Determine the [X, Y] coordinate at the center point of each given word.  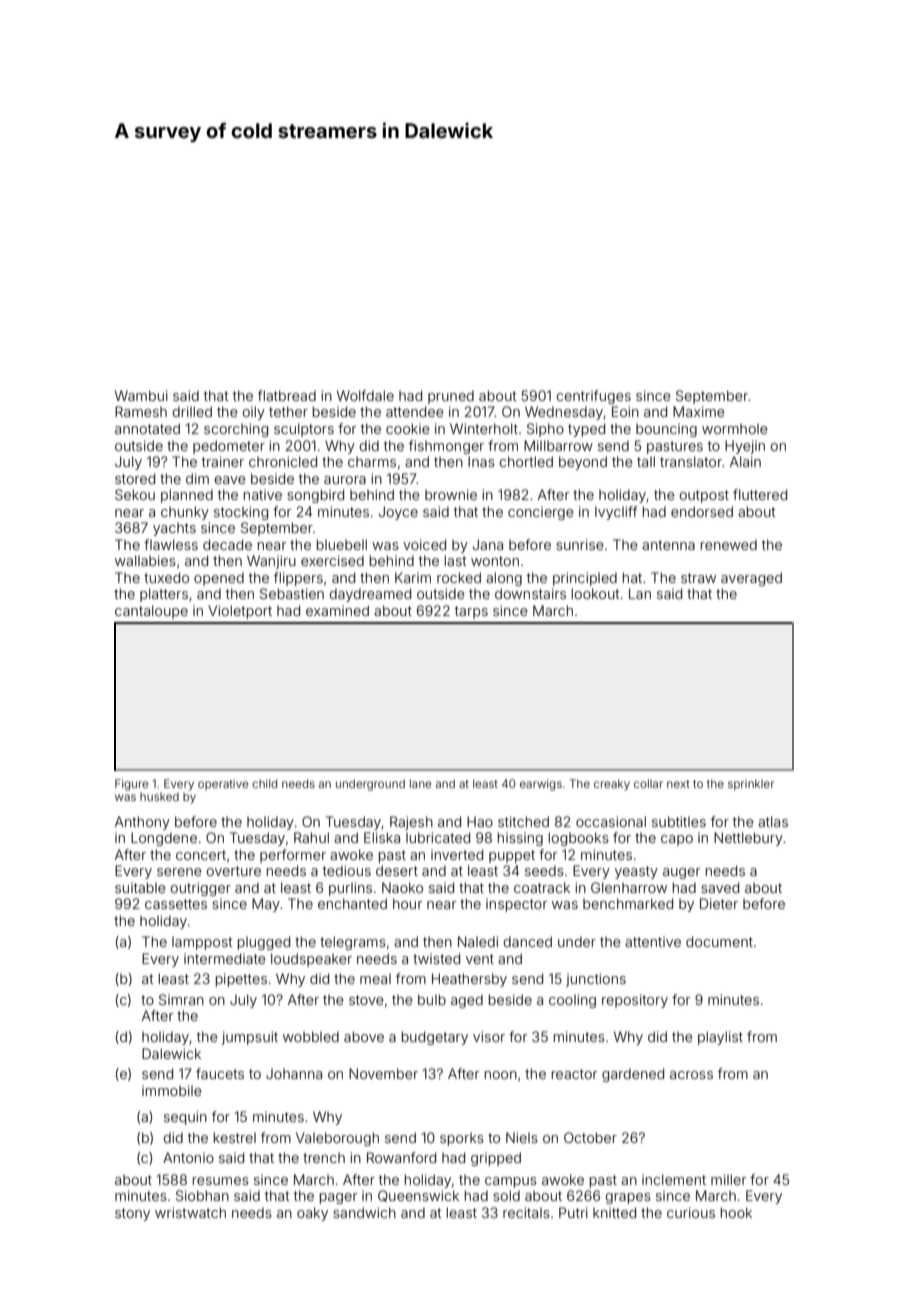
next [678, 784]
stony [132, 1214]
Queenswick [418, 1196]
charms [372, 462]
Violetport [240, 612]
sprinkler [751, 785]
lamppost [202, 943]
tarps [471, 612]
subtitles [679, 821]
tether [288, 411]
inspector [516, 905]
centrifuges [593, 397]
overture [233, 871]
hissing [520, 839]
